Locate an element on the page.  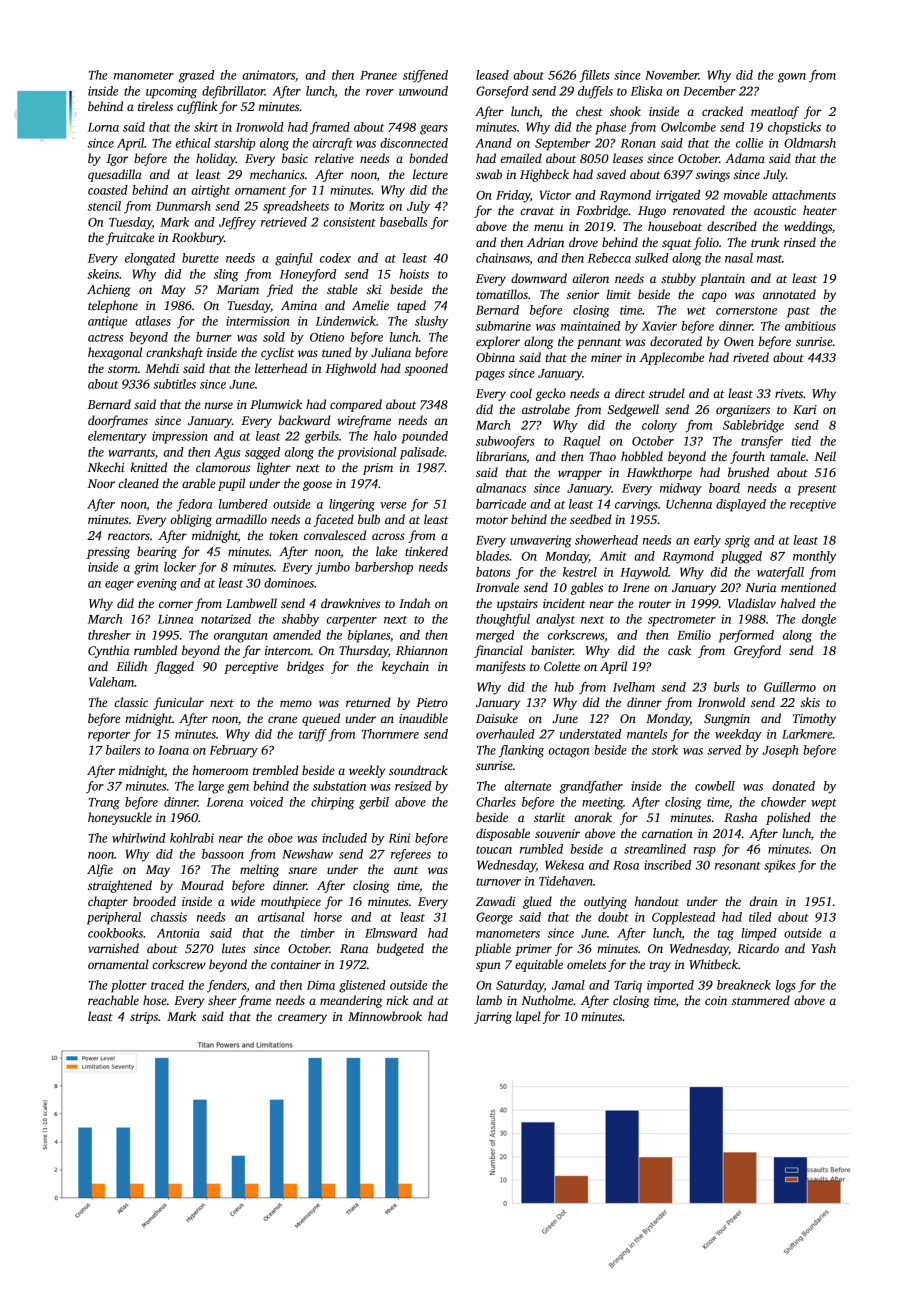
plugged is located at coordinates (741, 557).
